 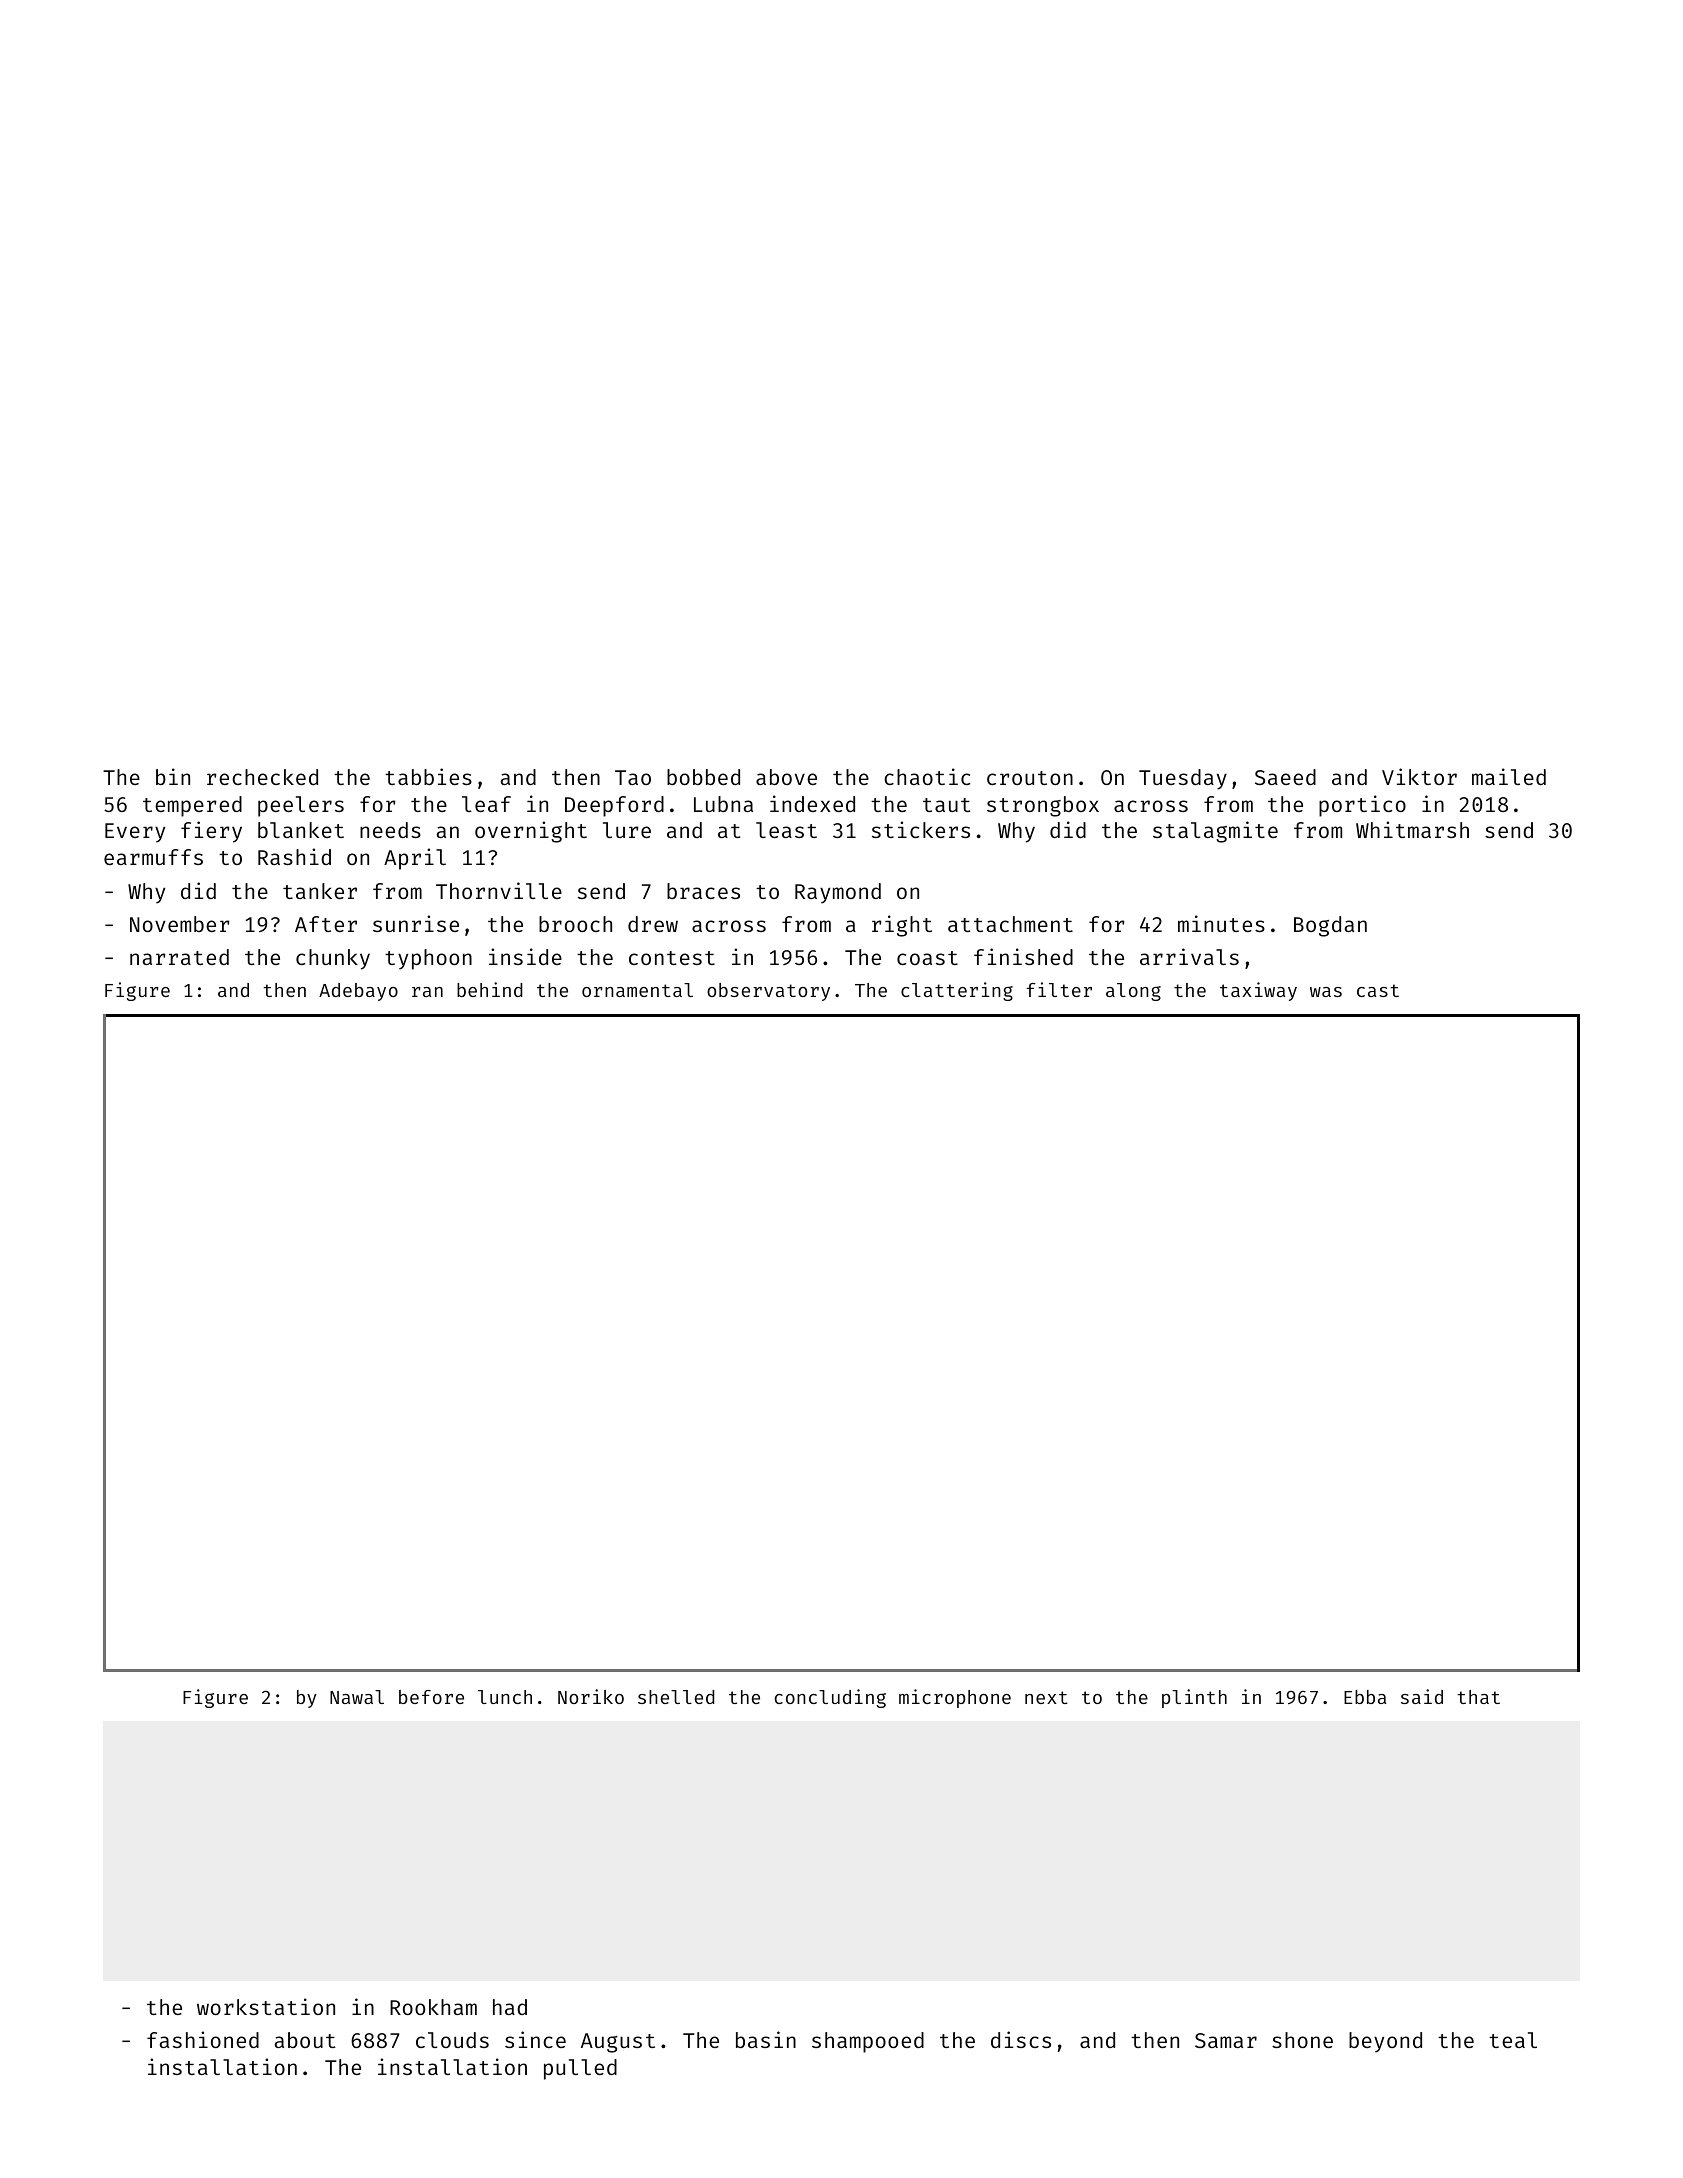 What do you see at coordinates (637, 990) in the screenshot?
I see `ornamental` at bounding box center [637, 990].
